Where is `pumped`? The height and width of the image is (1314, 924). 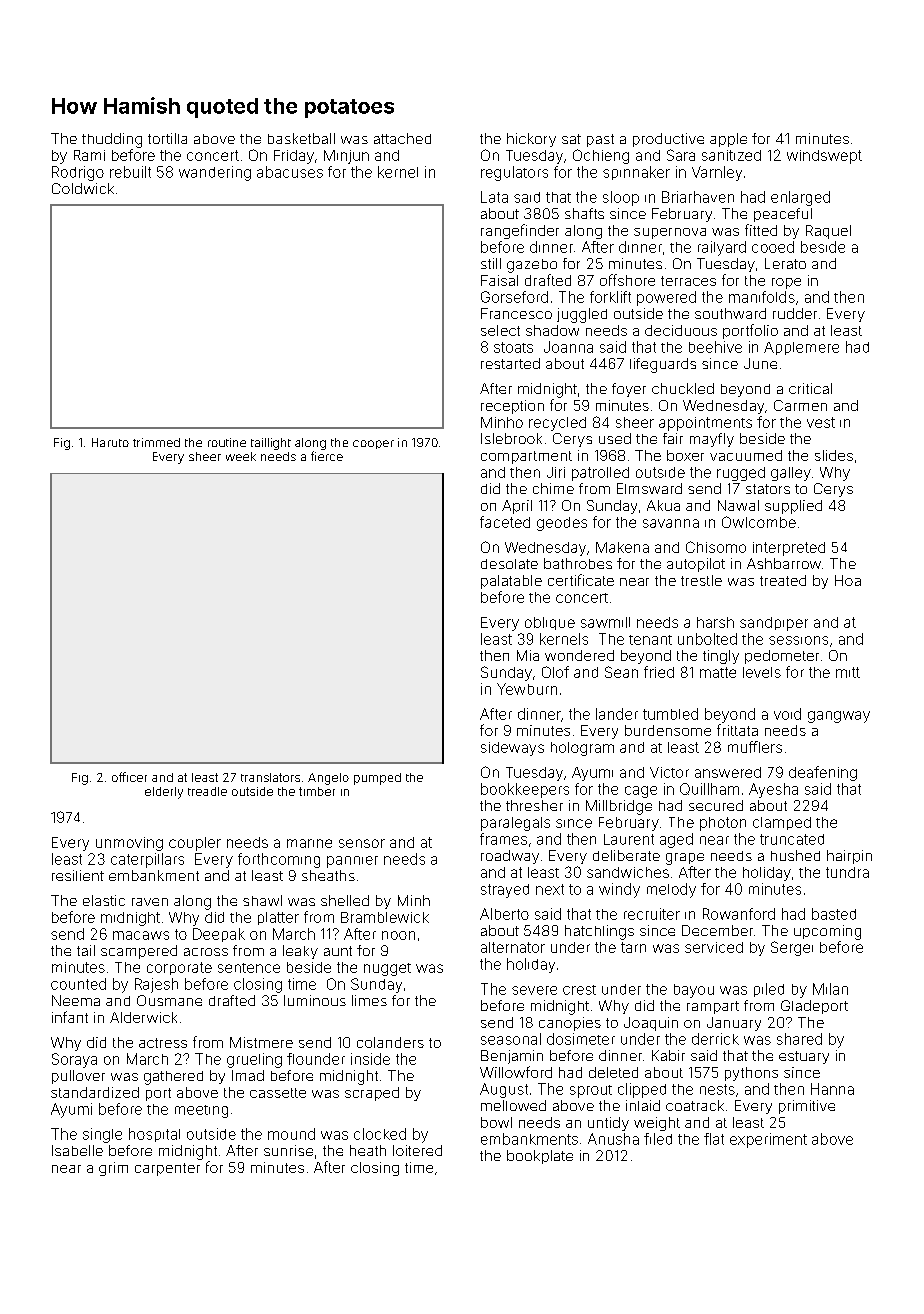
pumped is located at coordinates (377, 779).
